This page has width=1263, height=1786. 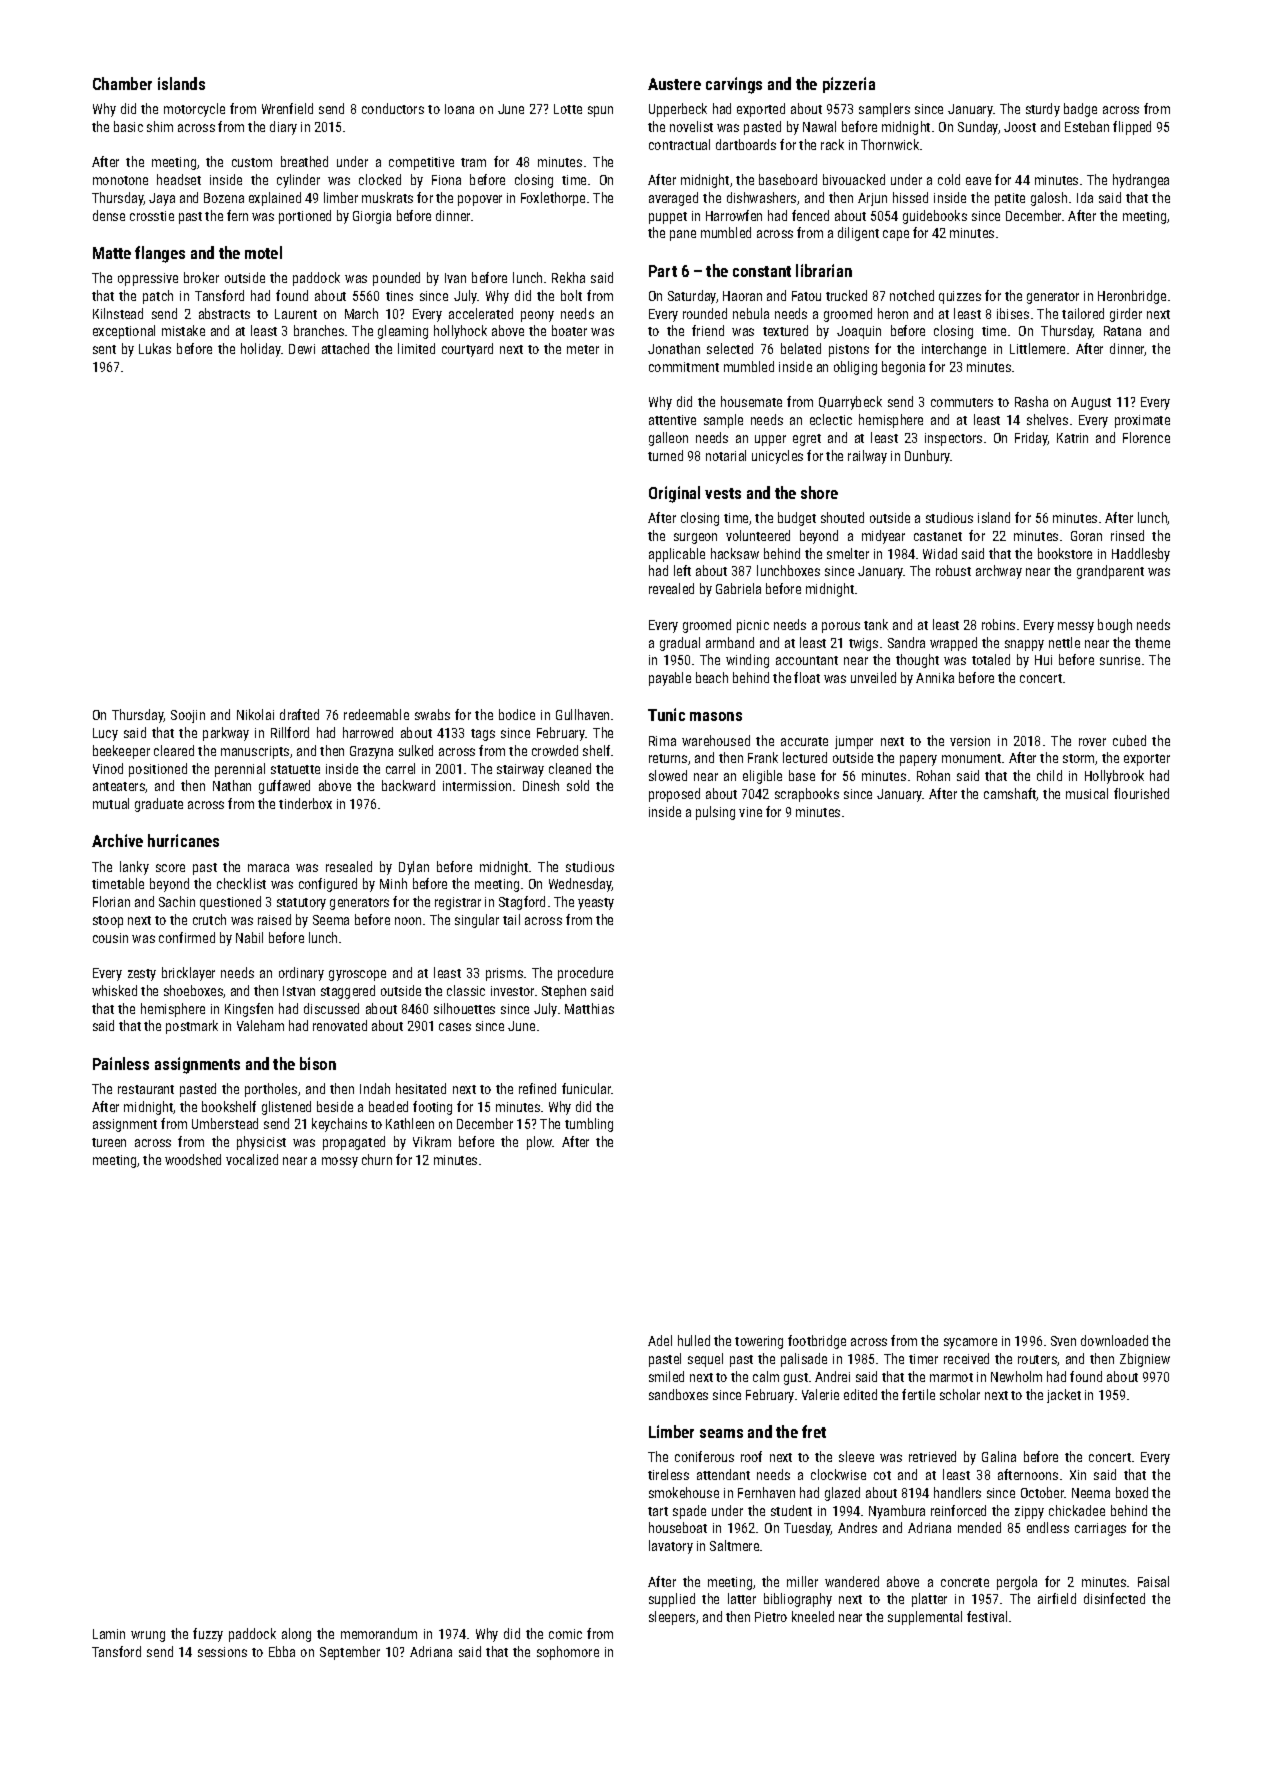 What do you see at coordinates (674, 84) in the page?
I see `Austere` at bounding box center [674, 84].
